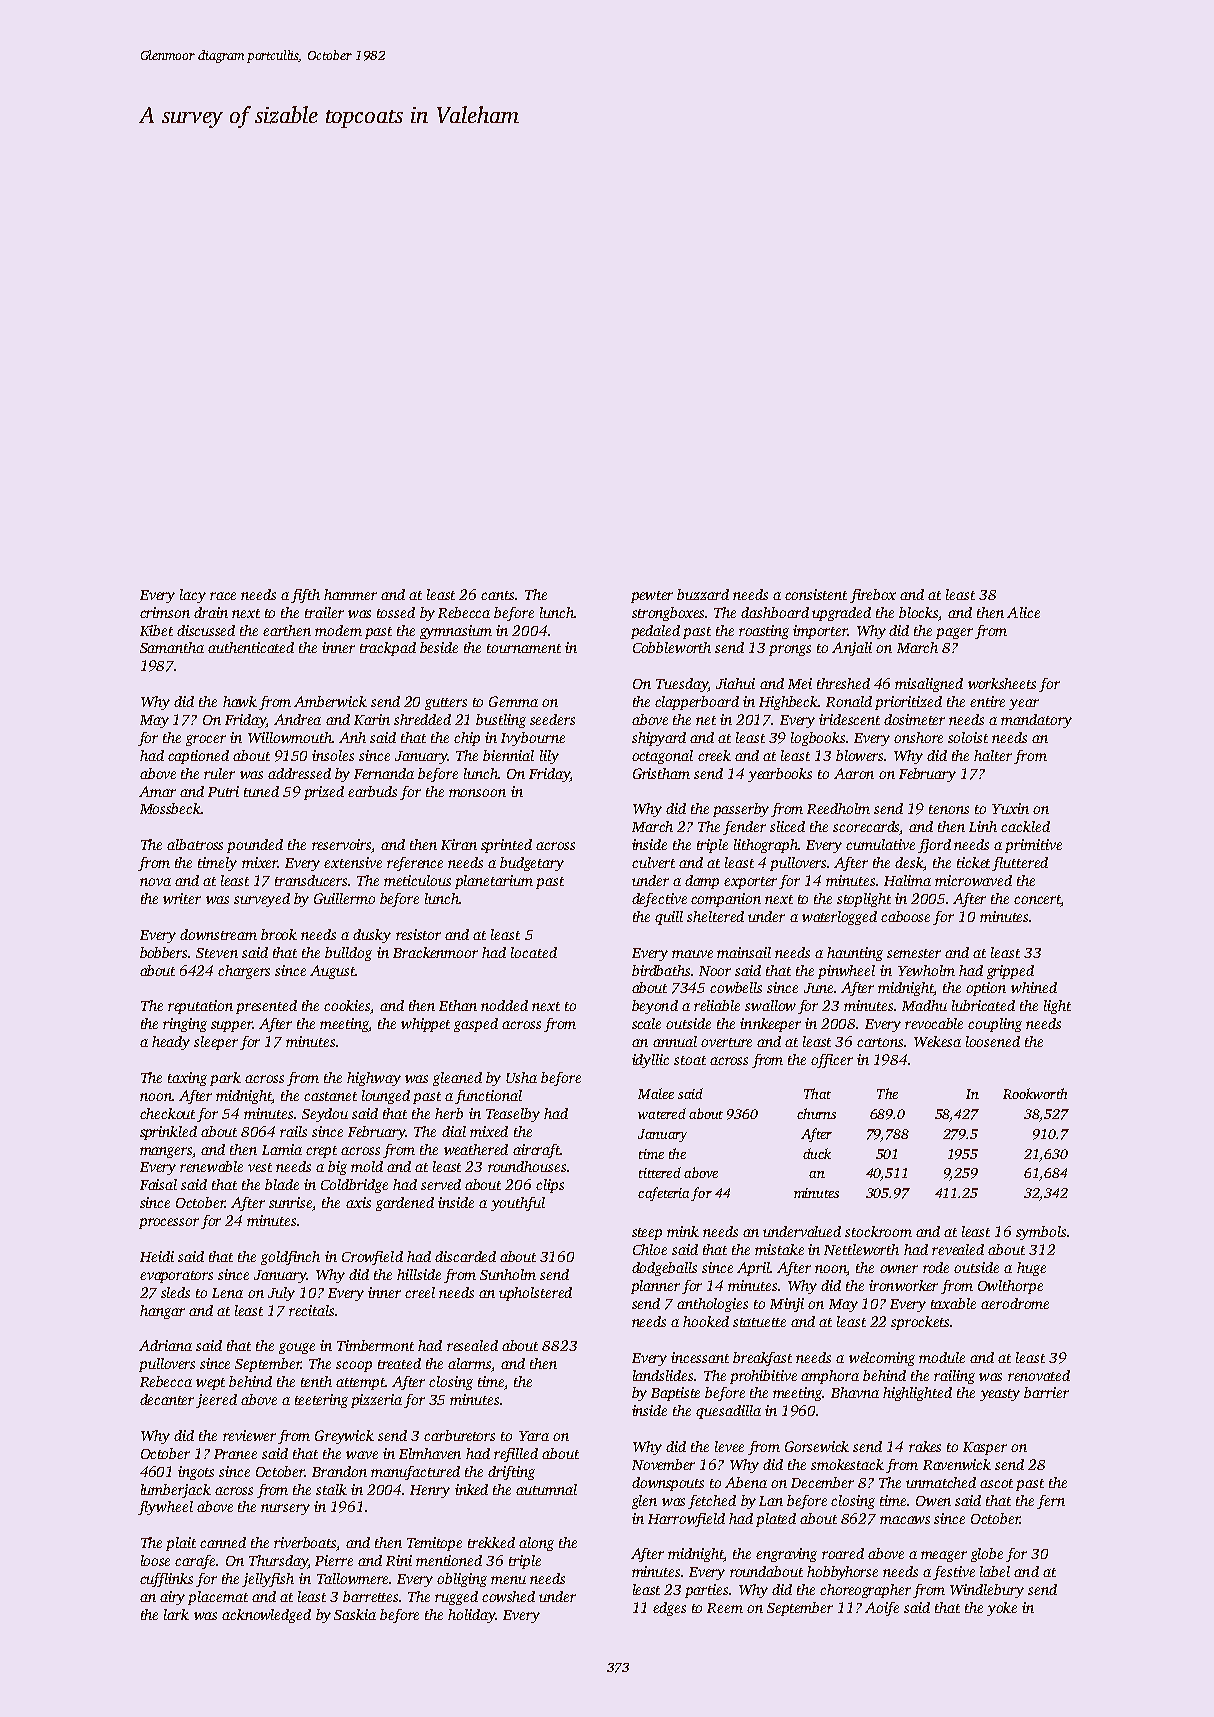 The width and height of the screenshot is (1214, 1717). I want to click on Samantha, so click(172, 647).
